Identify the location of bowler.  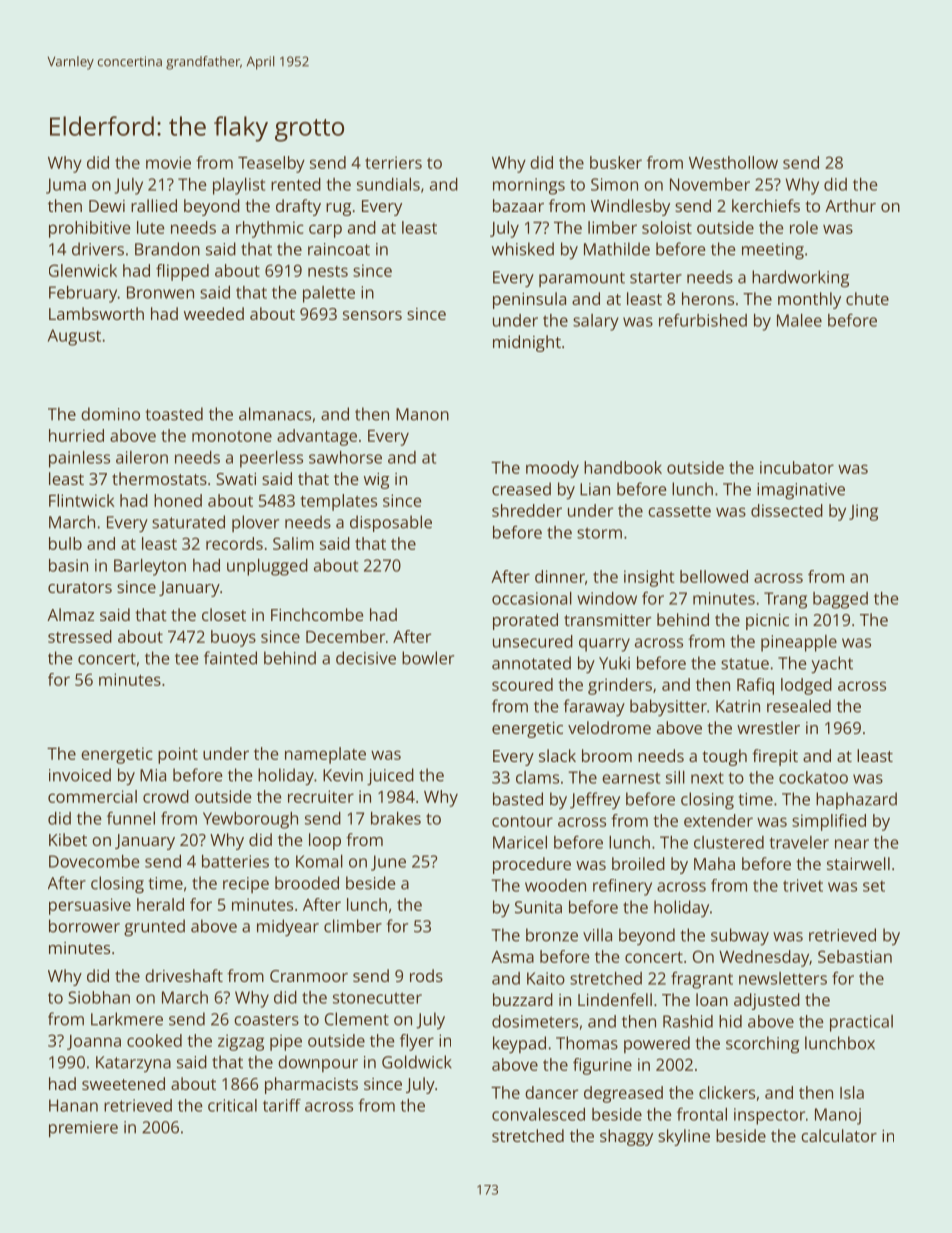
(428, 658).
